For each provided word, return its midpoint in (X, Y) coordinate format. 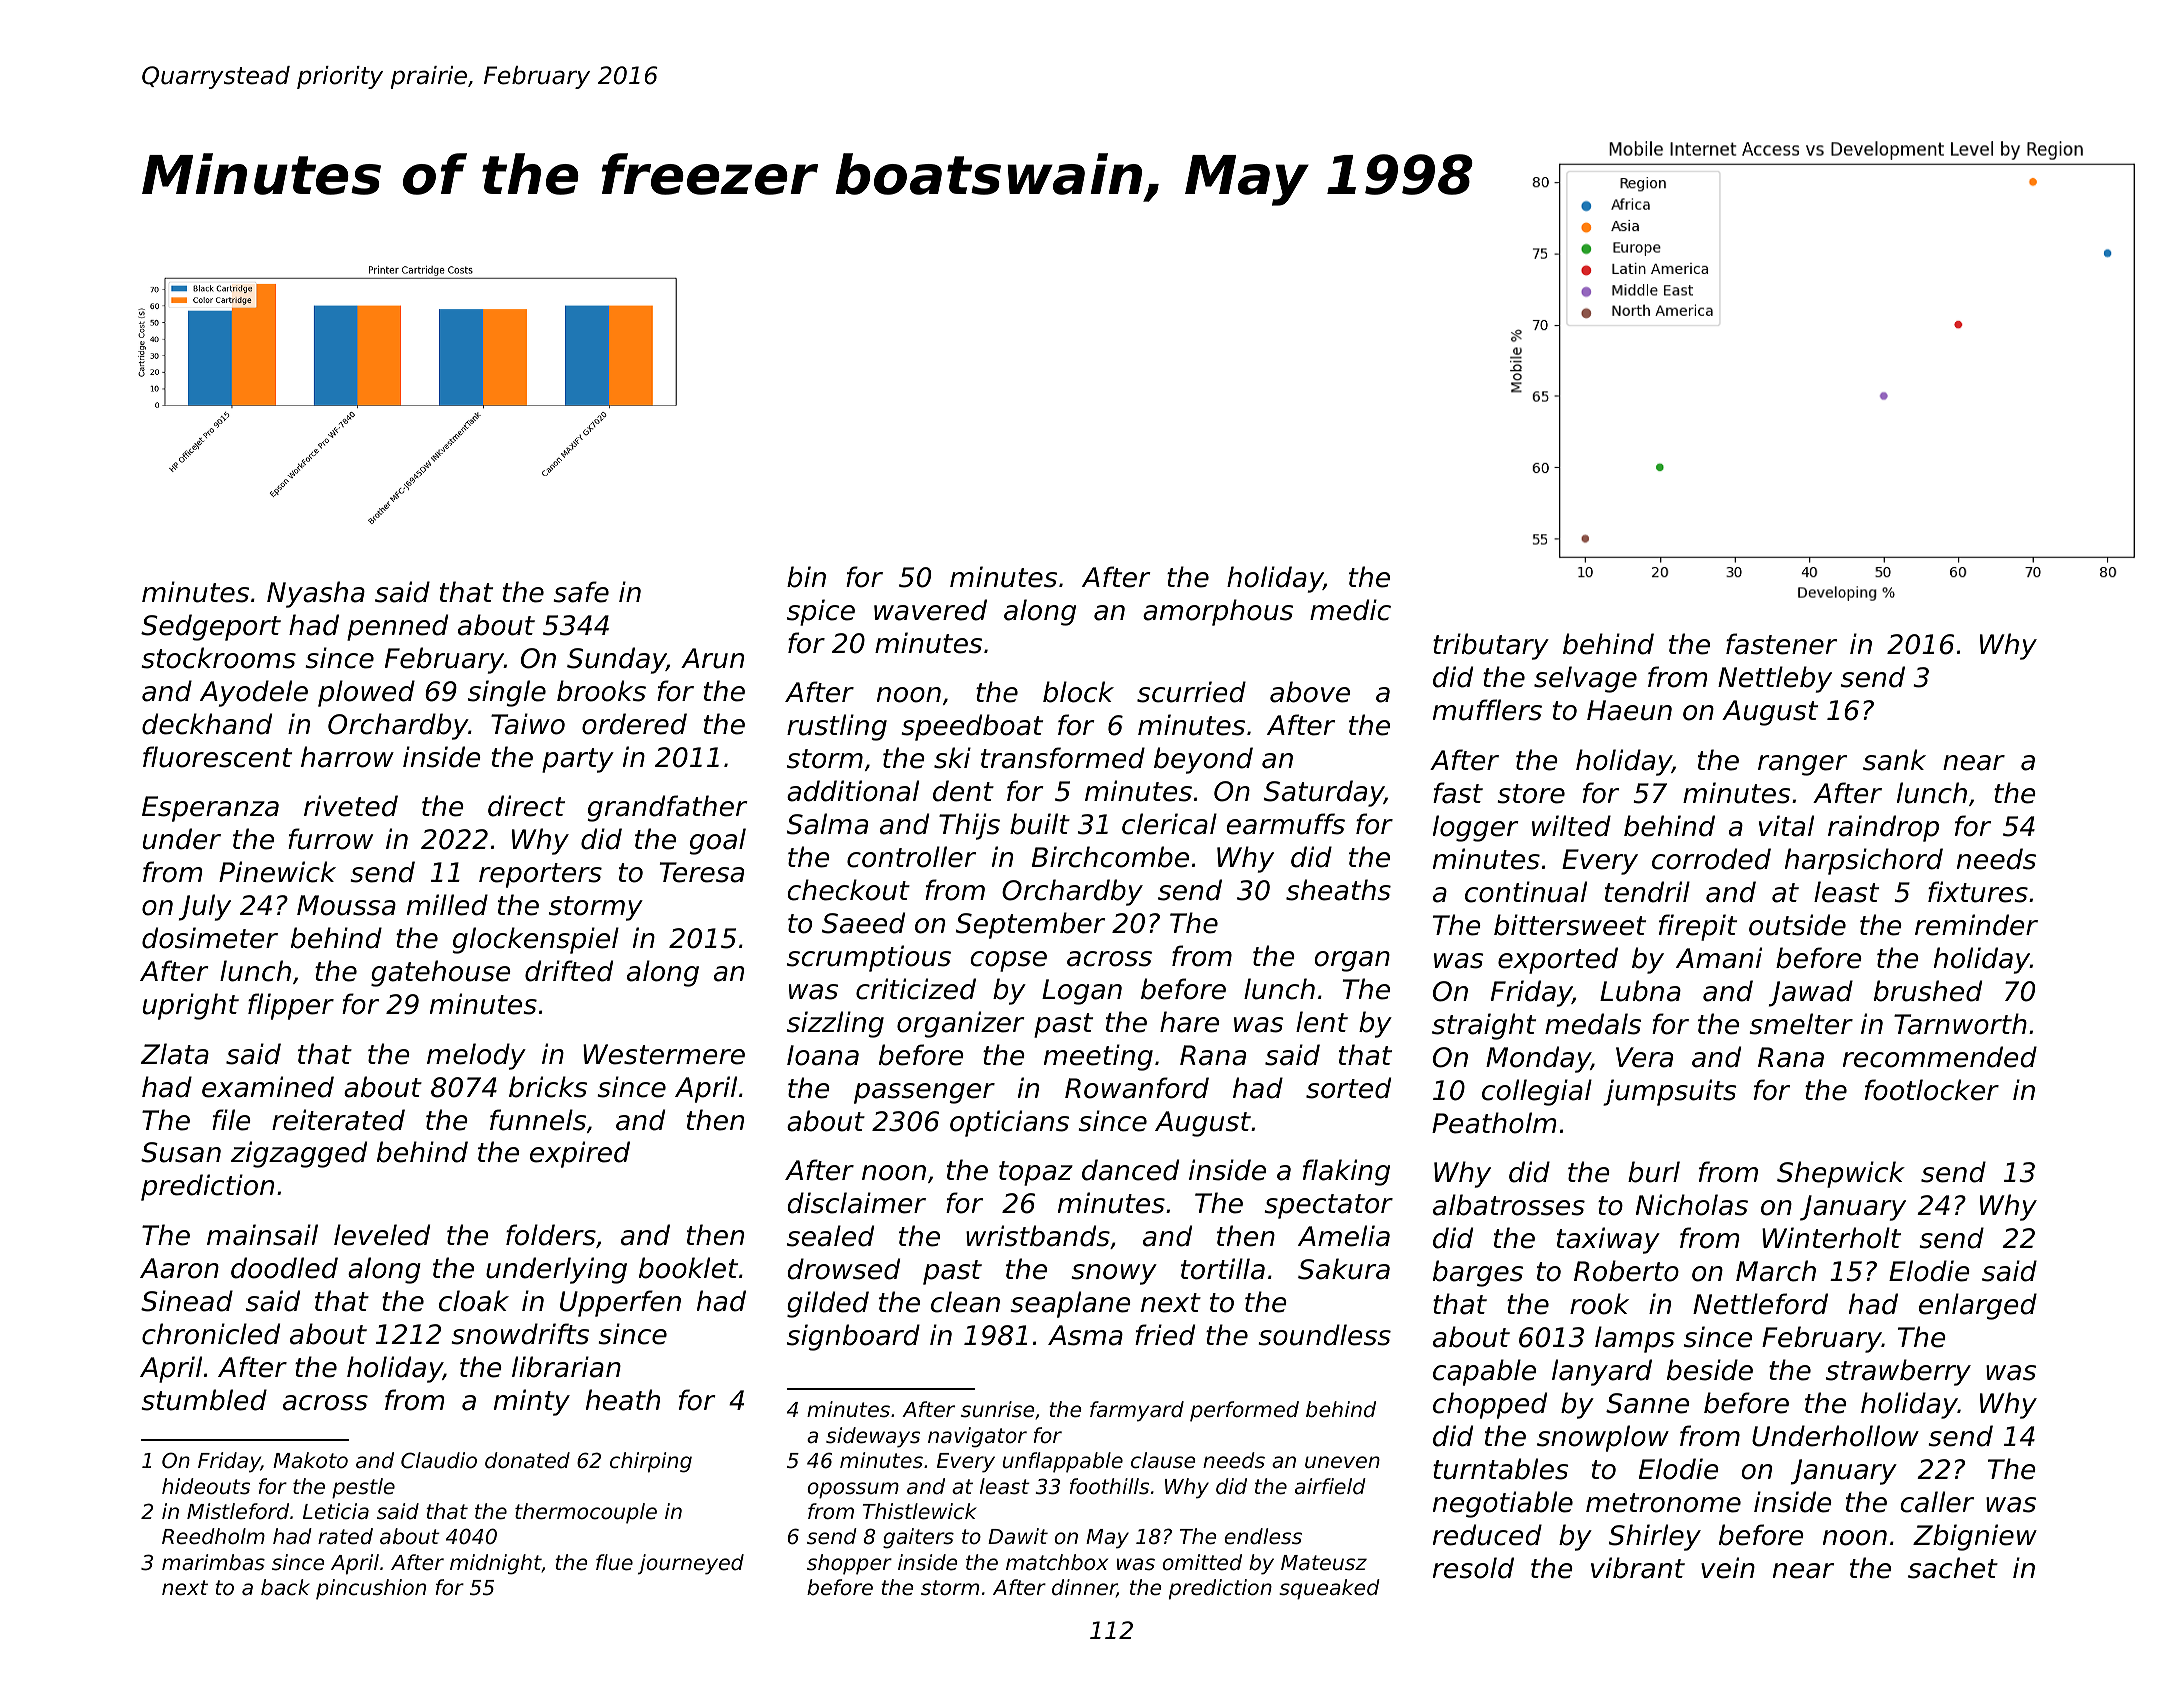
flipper (291, 1006)
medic (1350, 610)
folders (551, 1235)
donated (527, 1460)
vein (1728, 1568)
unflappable (1062, 1462)
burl (1654, 1172)
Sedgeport (211, 627)
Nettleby (1775, 679)
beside (1710, 1370)
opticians (1009, 1123)
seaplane (1070, 1304)
